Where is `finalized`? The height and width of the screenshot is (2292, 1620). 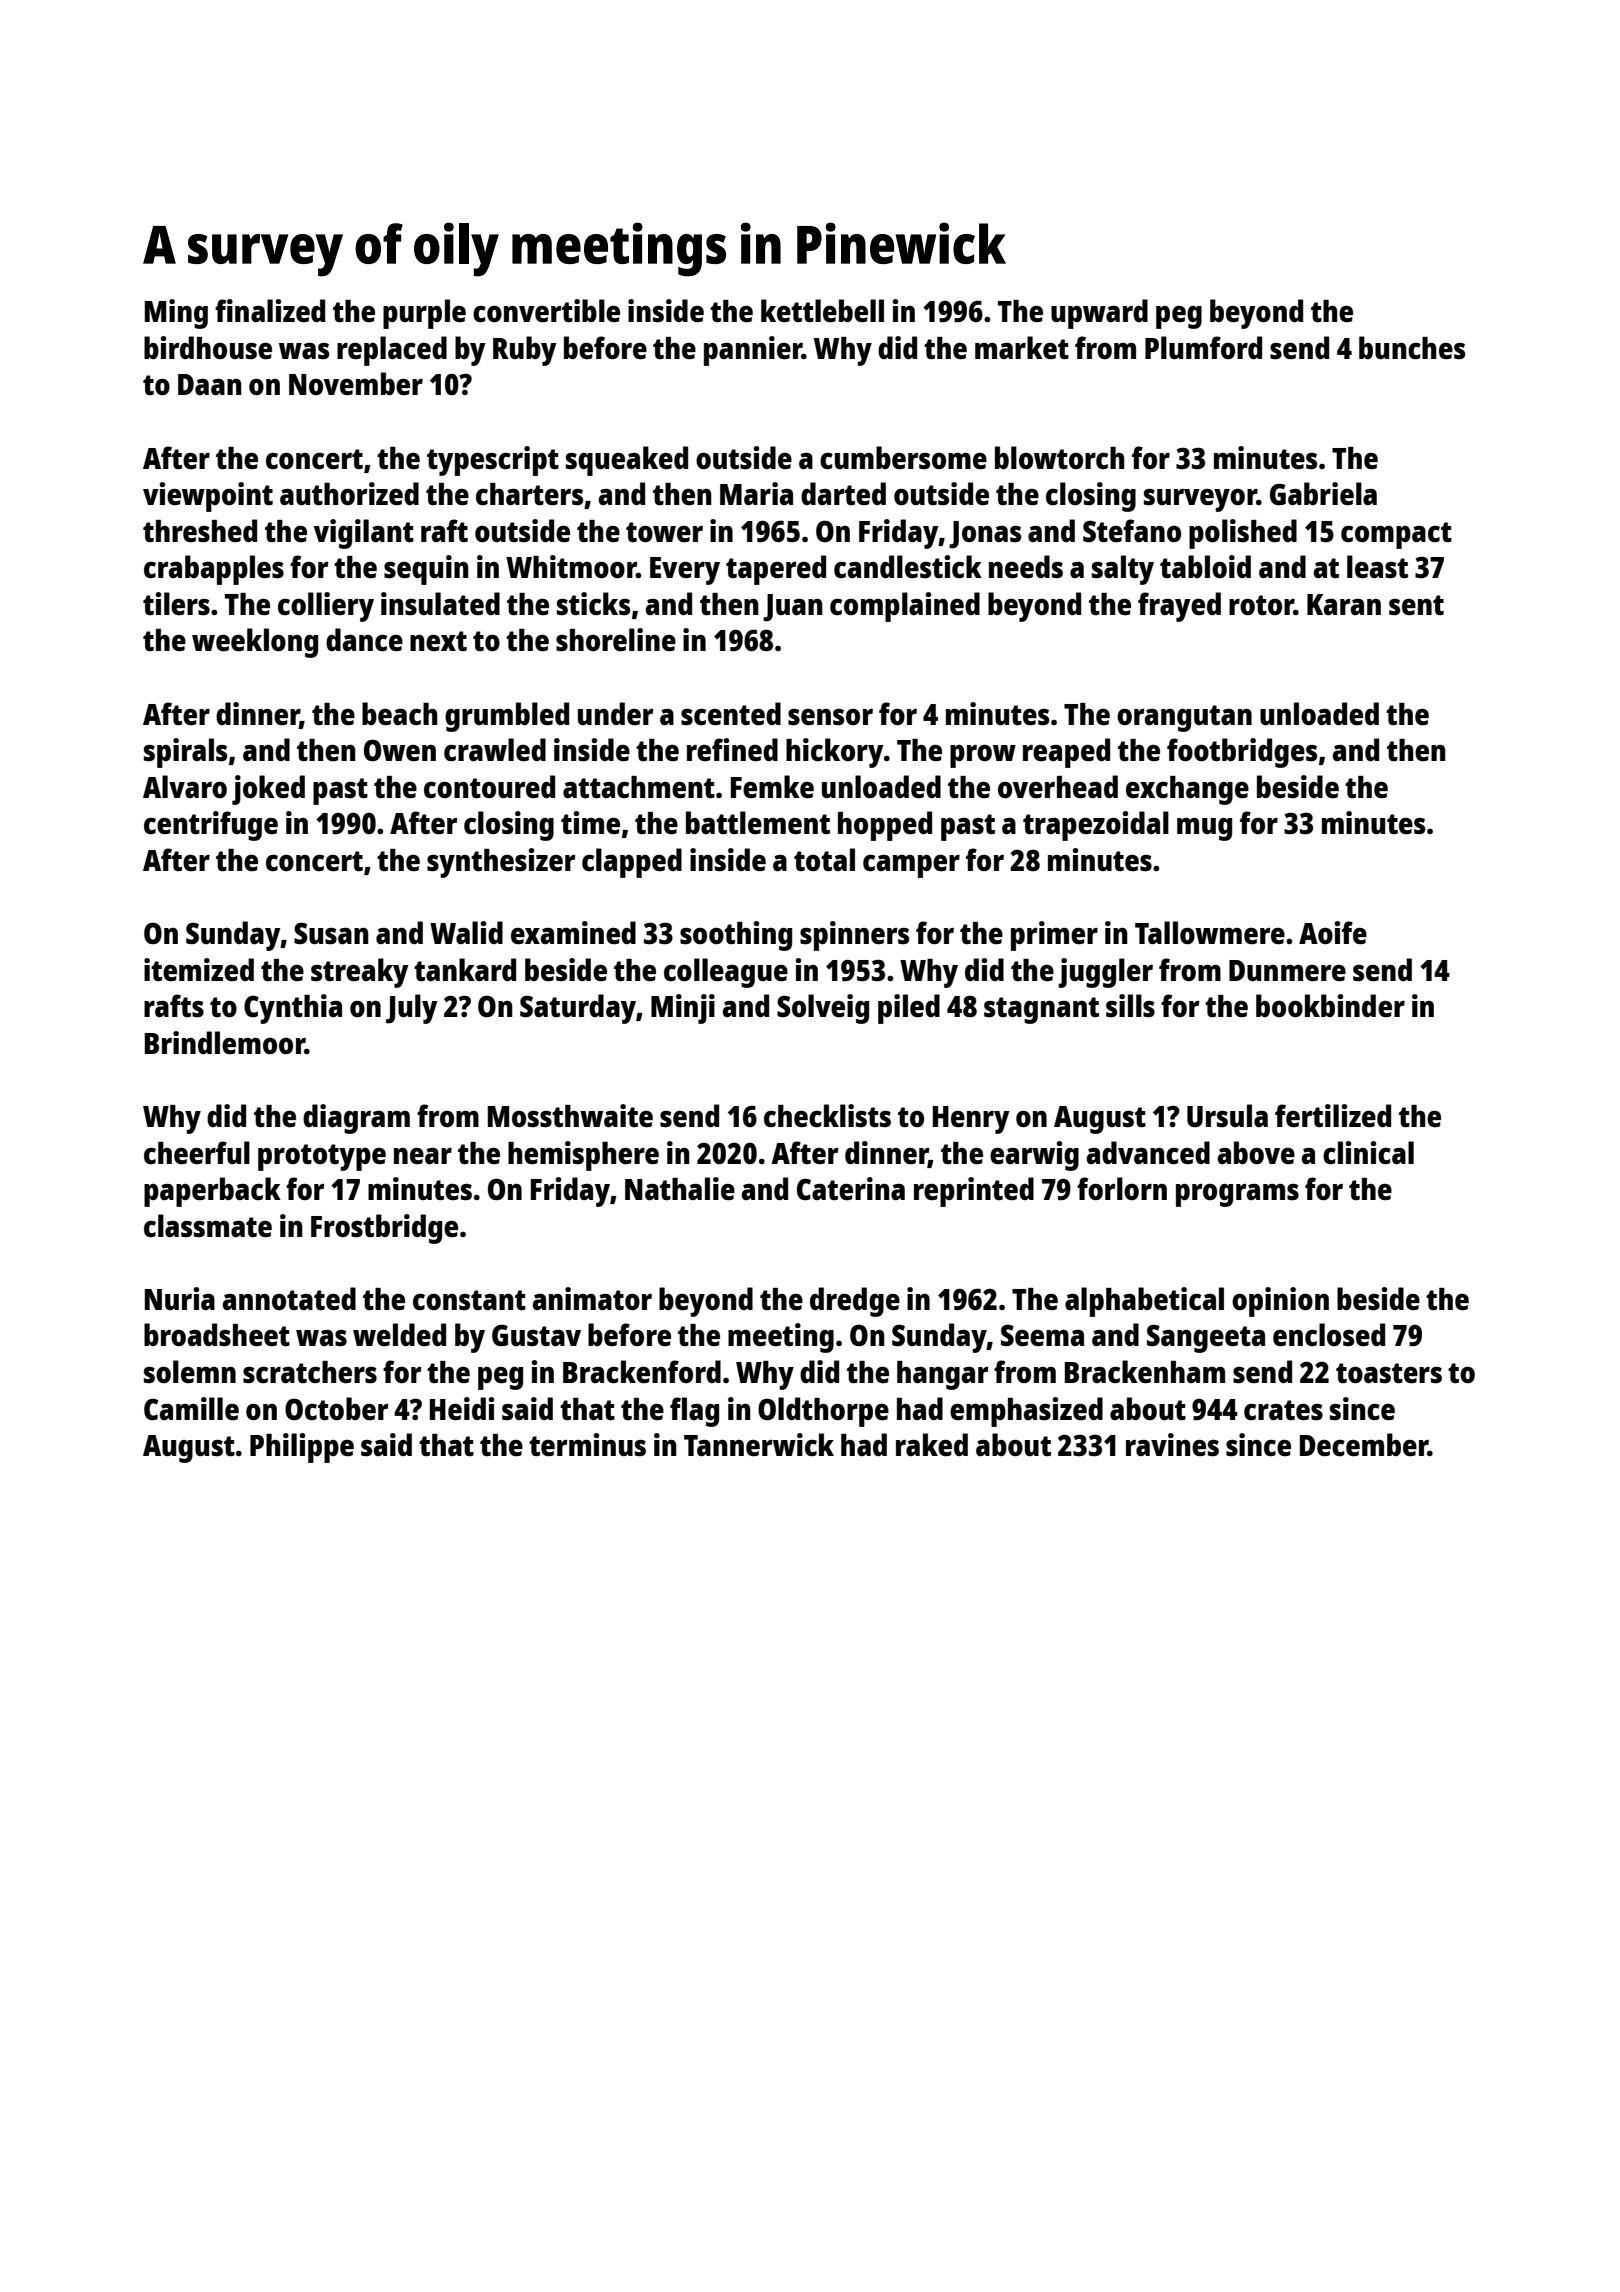
finalized is located at coordinates (270, 311).
